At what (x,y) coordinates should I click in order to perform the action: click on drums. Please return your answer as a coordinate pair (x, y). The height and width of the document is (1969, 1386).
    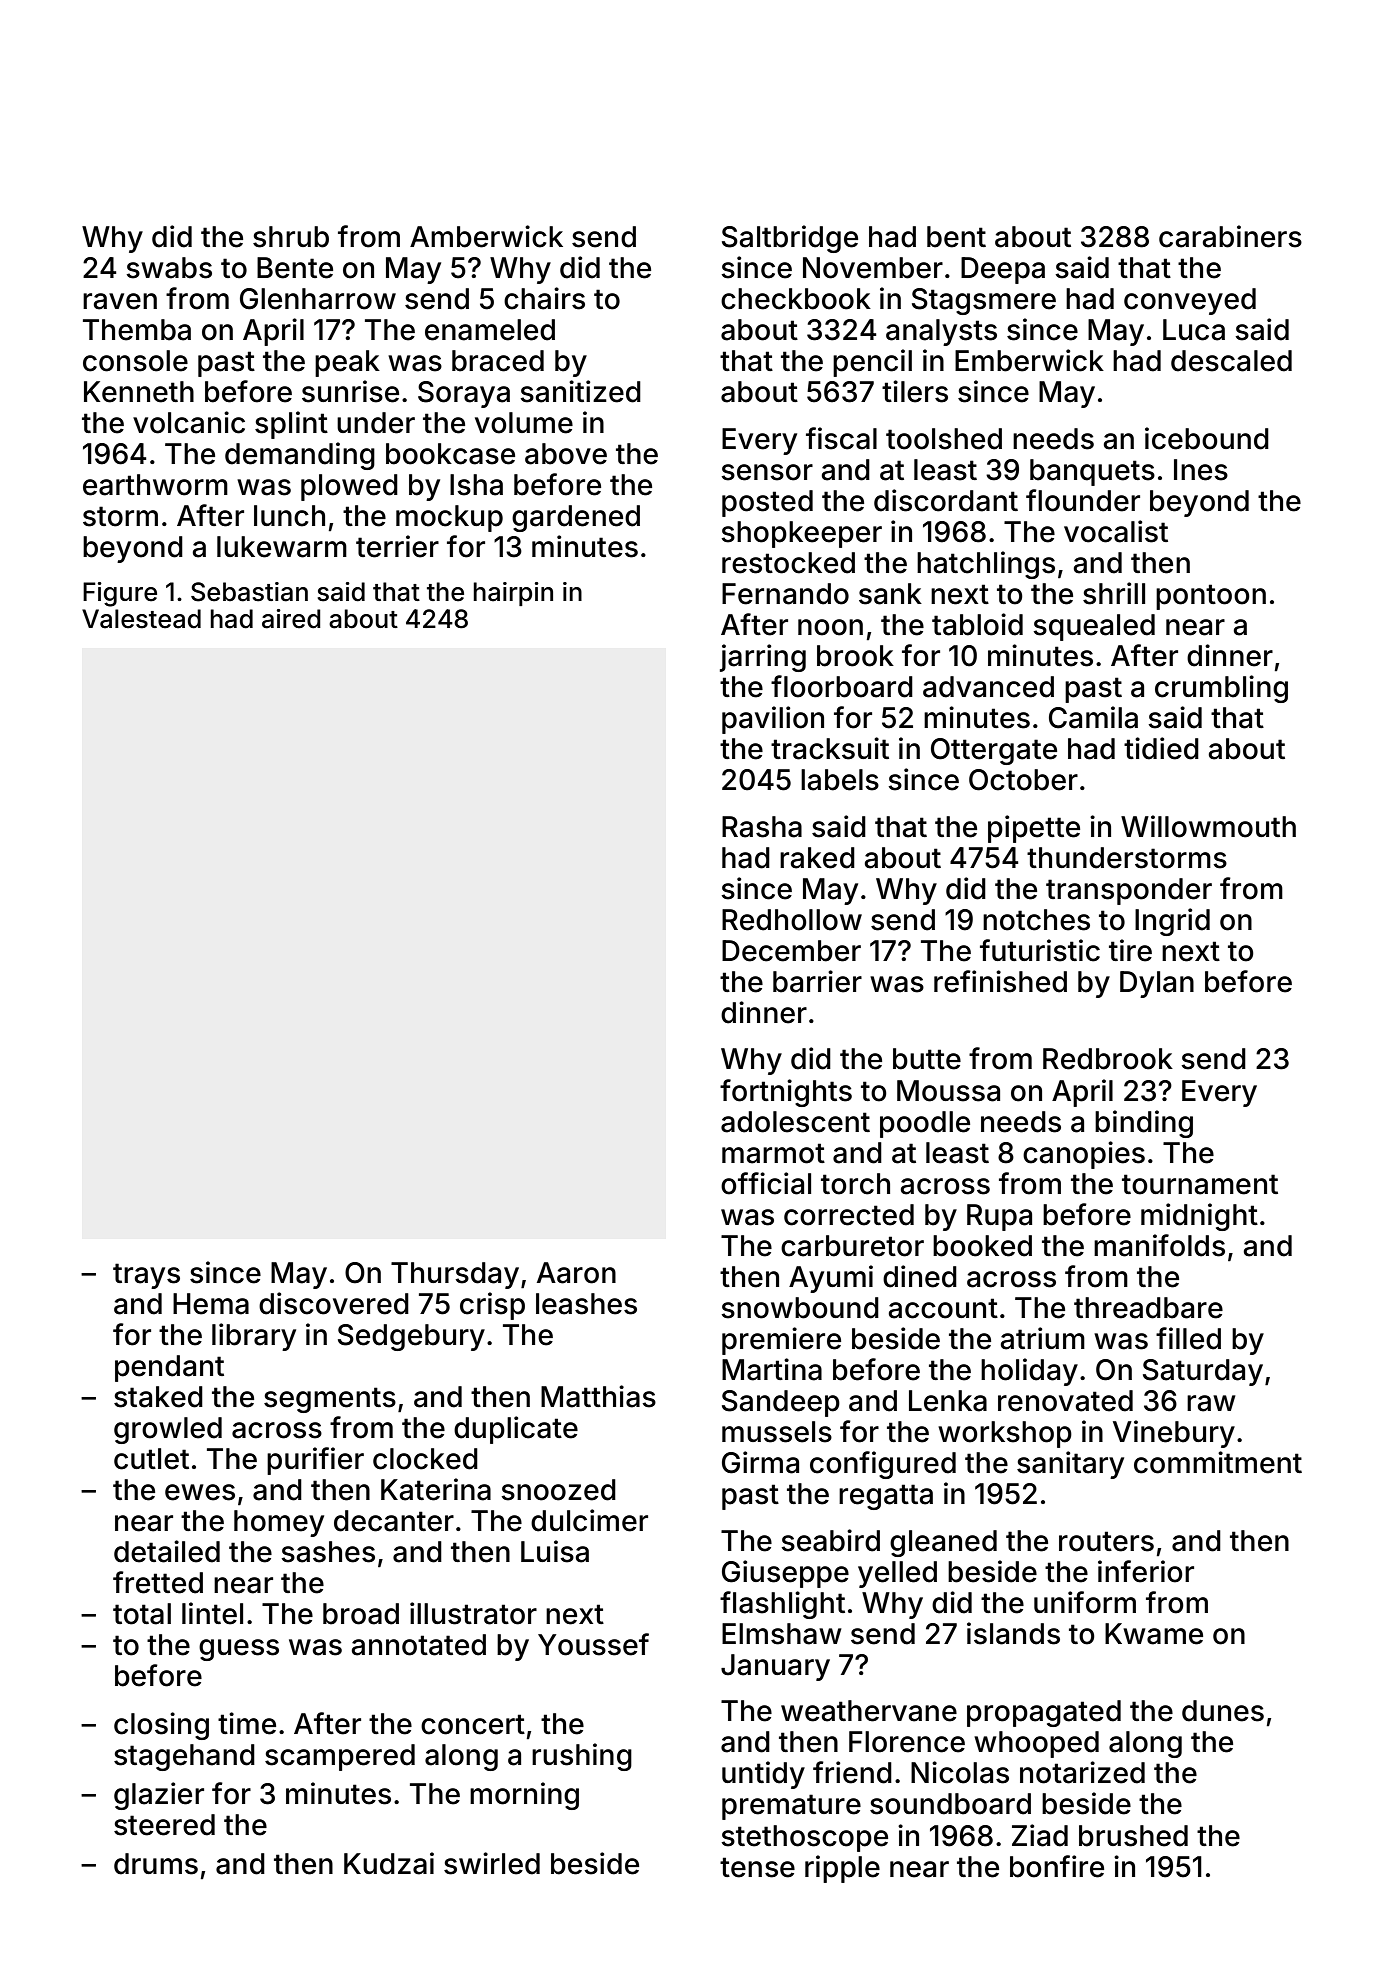
    Looking at the image, I should click on (156, 1864).
